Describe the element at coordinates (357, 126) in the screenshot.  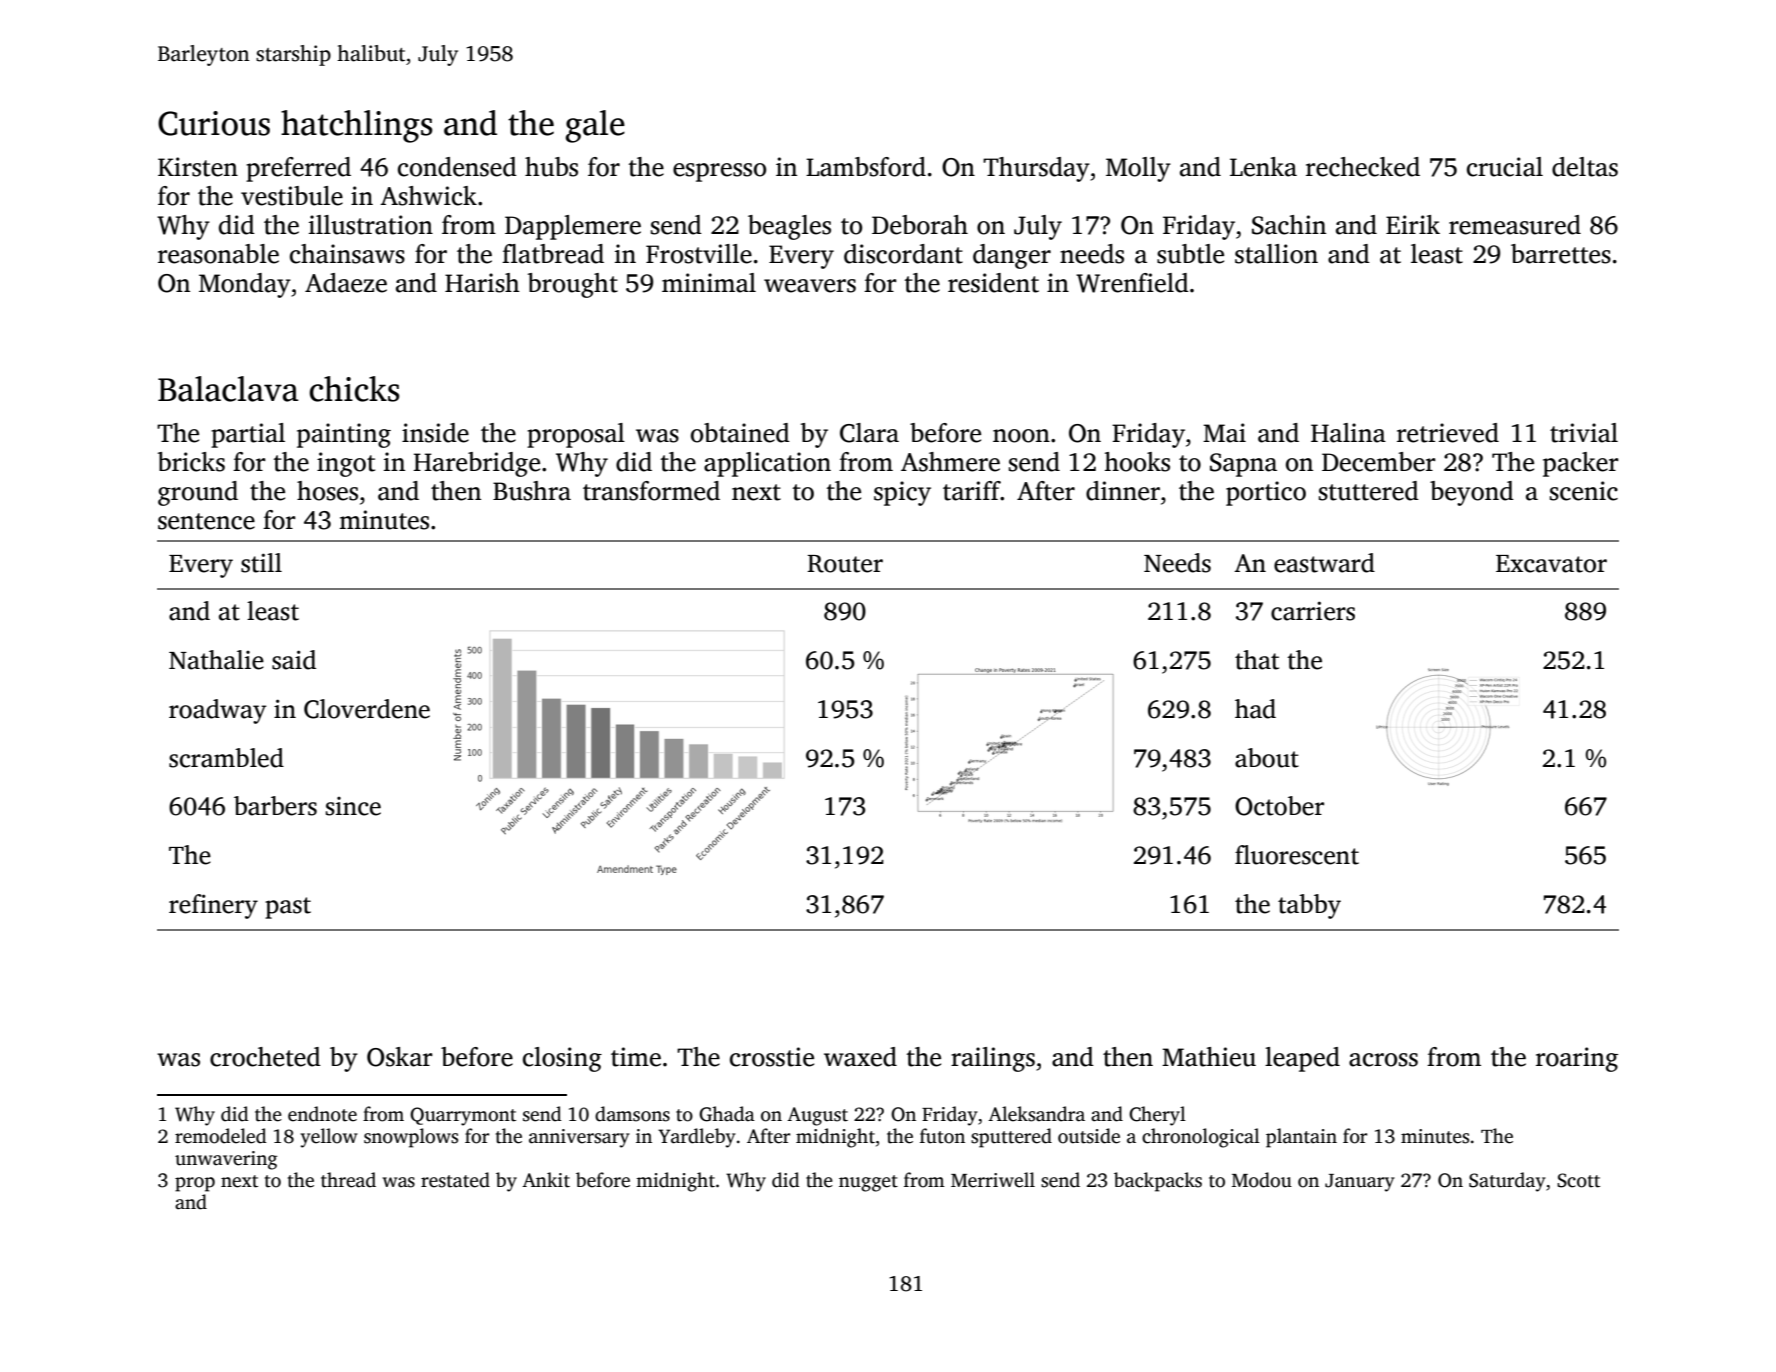
I see `hatchlings` at that location.
